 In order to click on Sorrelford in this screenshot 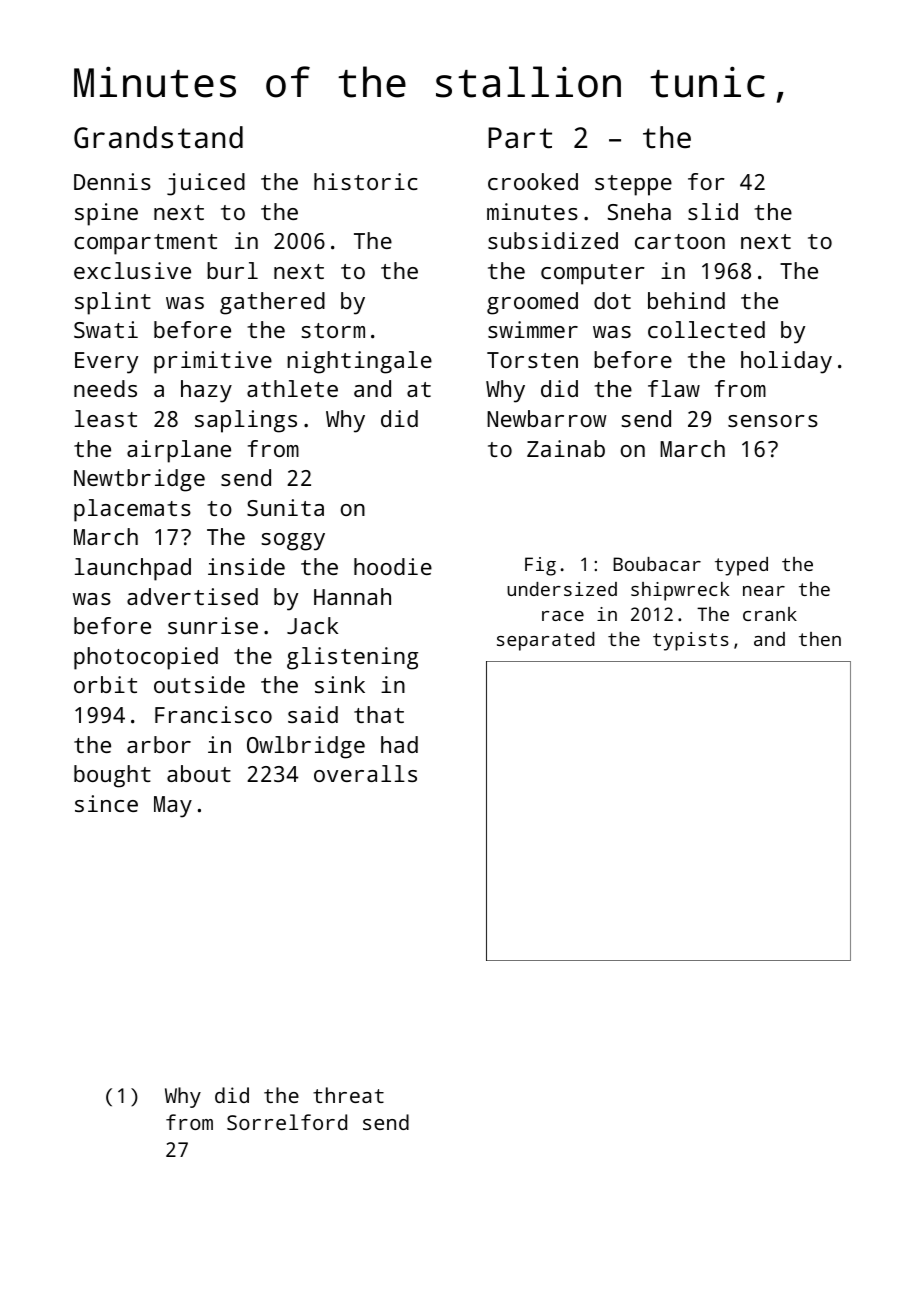, I will do `click(287, 1122)`.
